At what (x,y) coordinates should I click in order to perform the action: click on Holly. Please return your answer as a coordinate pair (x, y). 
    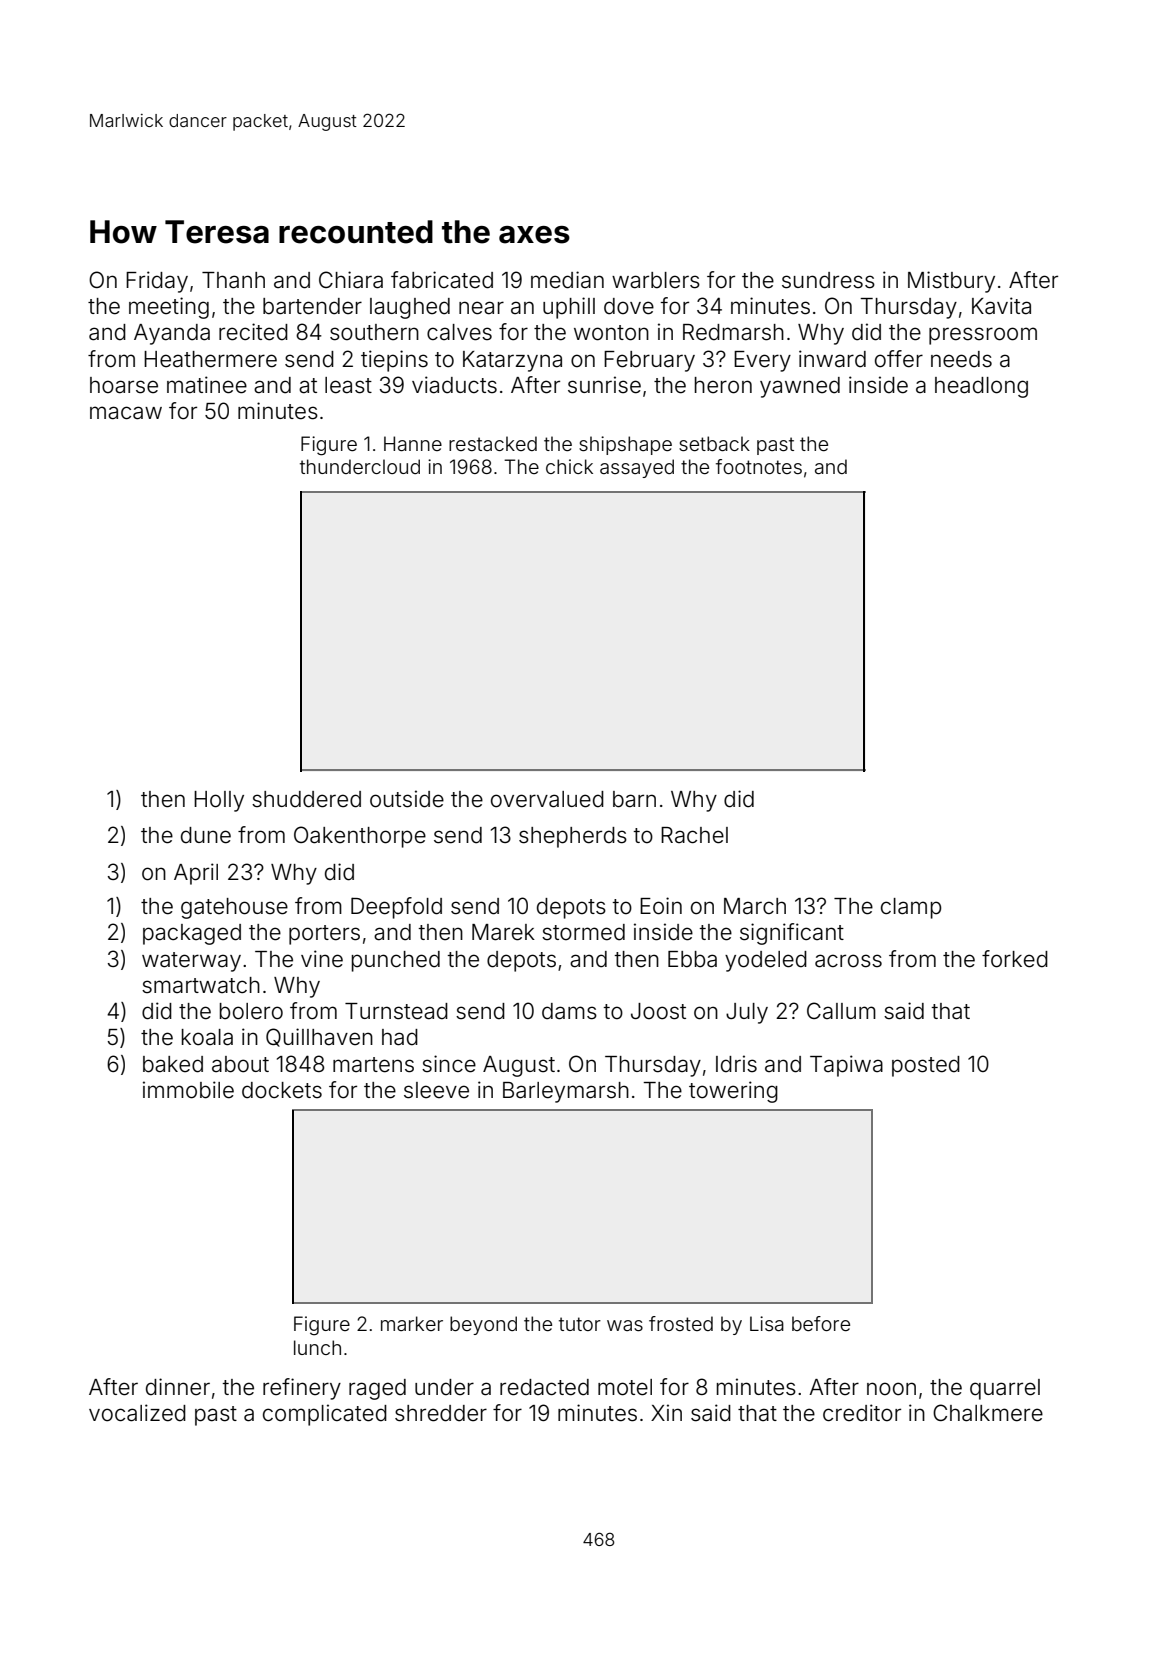
    Looking at the image, I should click on (219, 801).
